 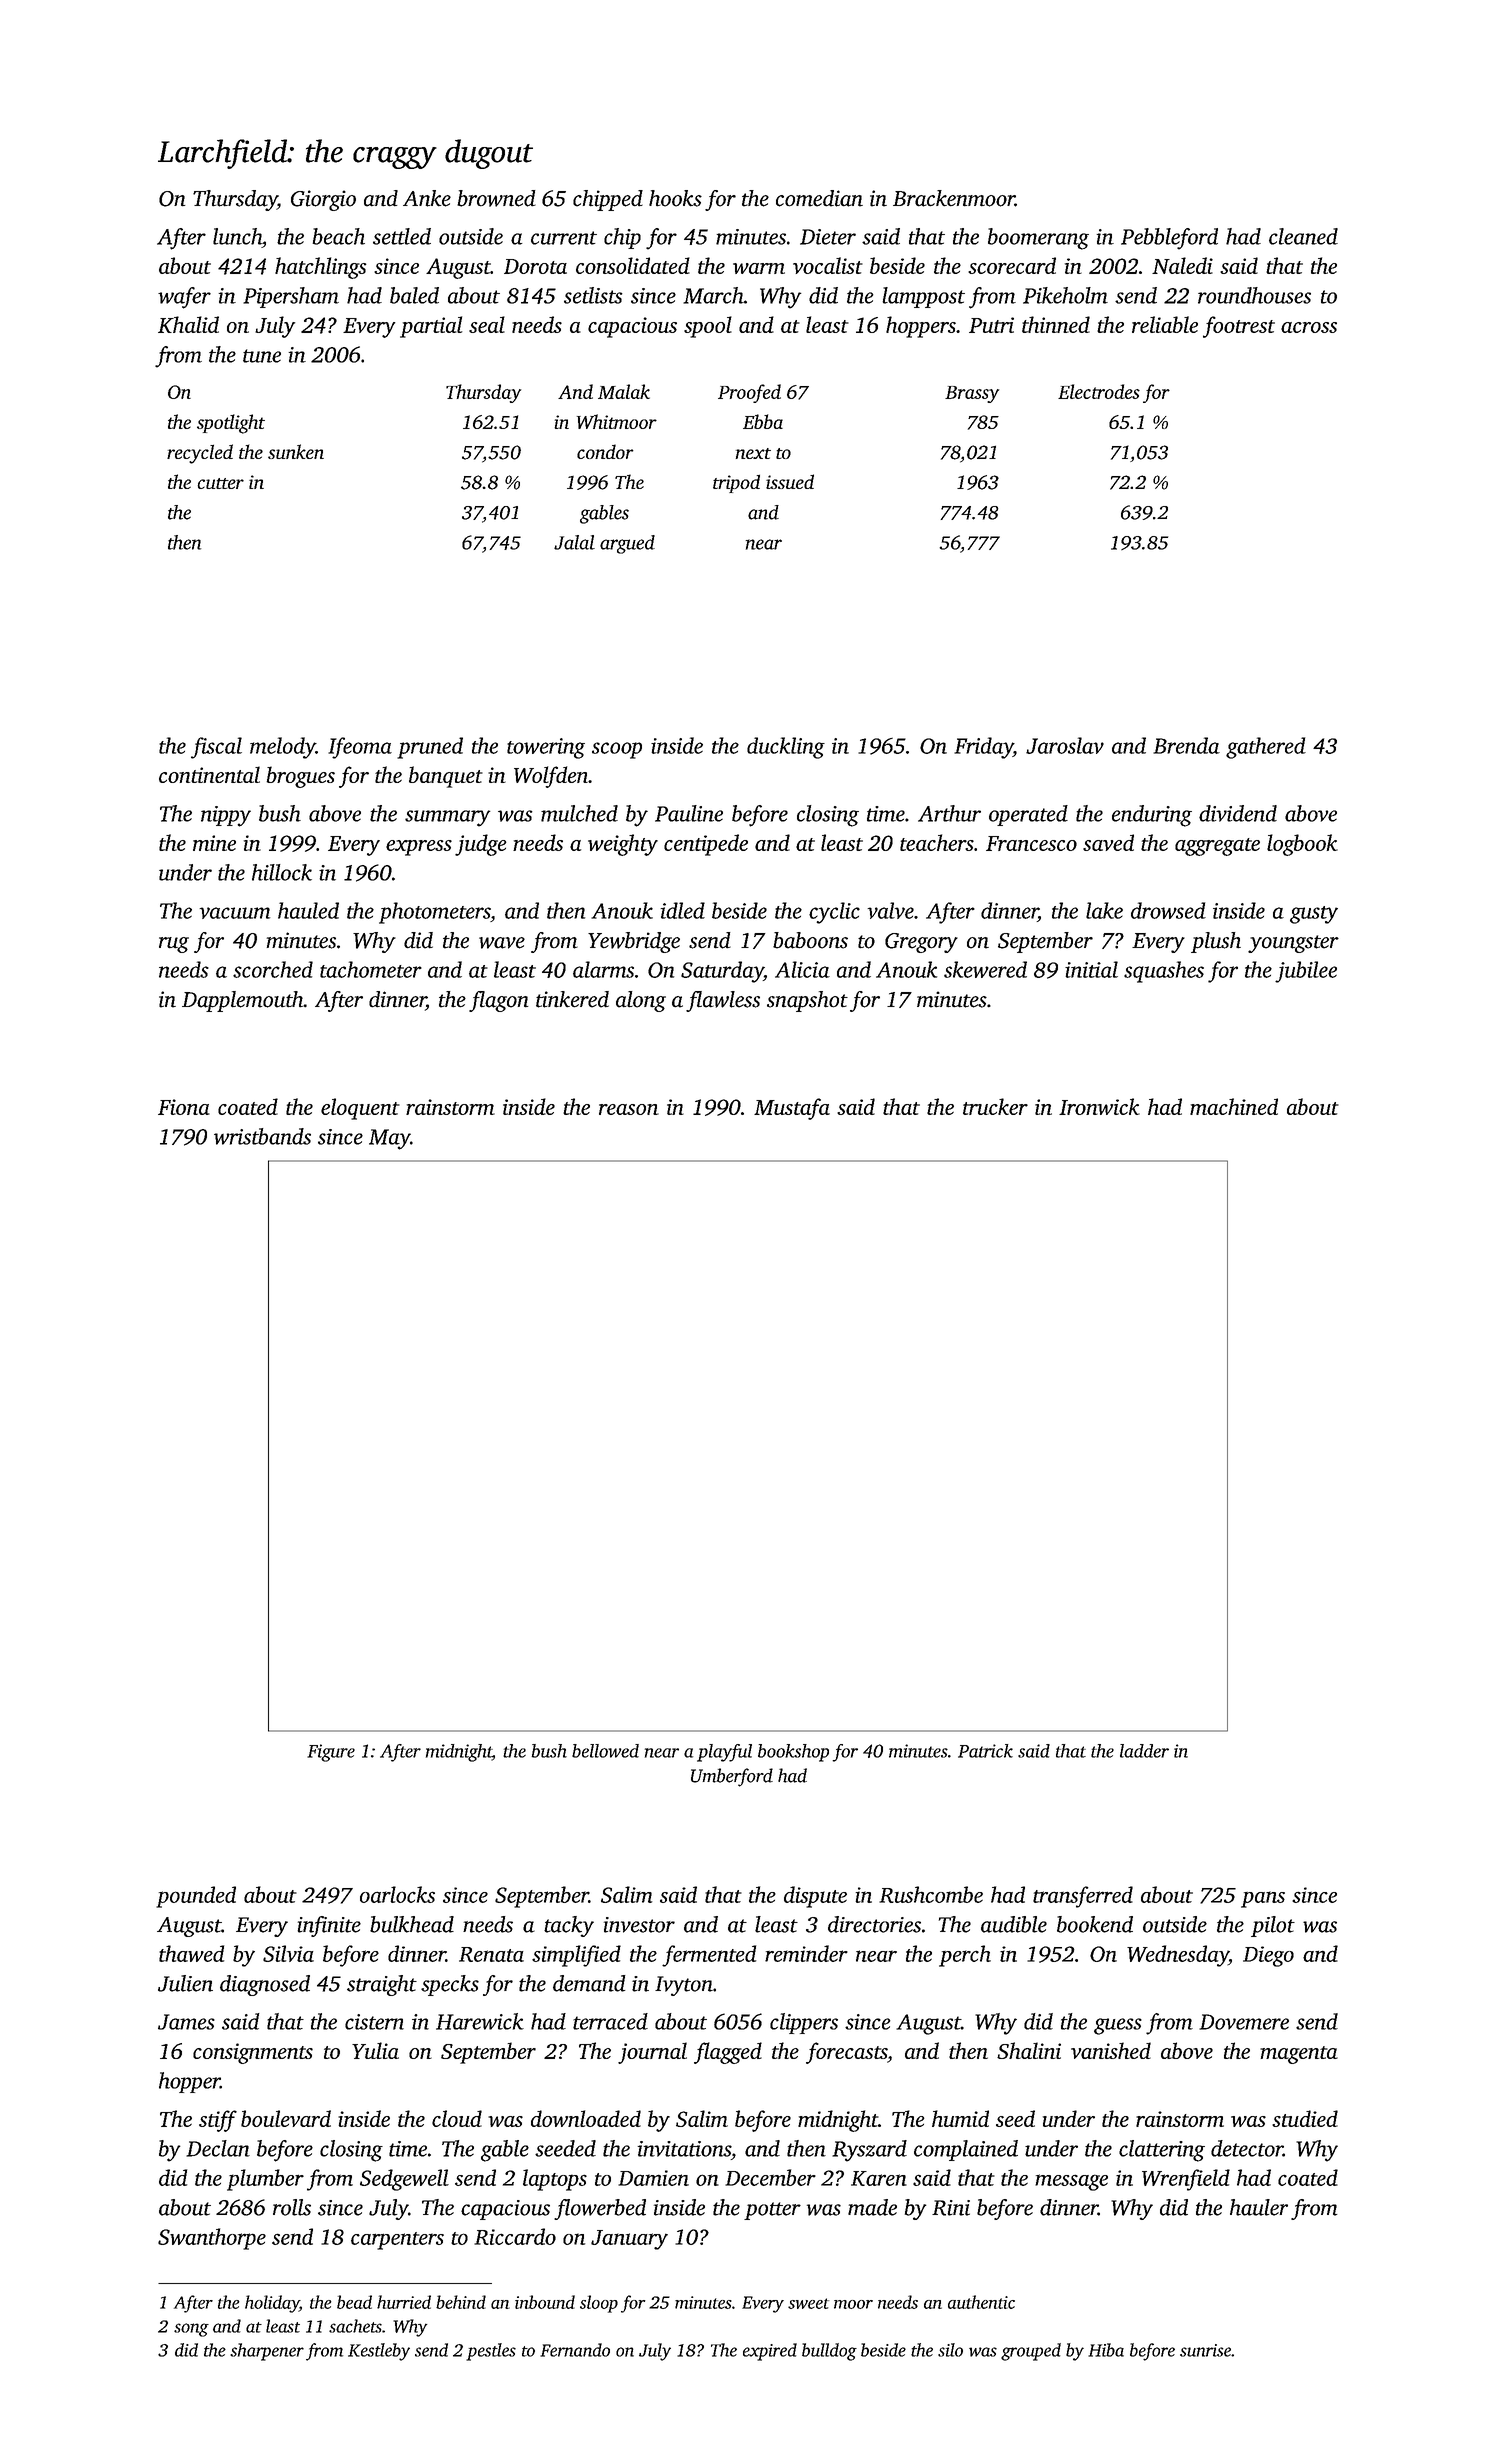 I want to click on duckling, so click(x=786, y=748).
